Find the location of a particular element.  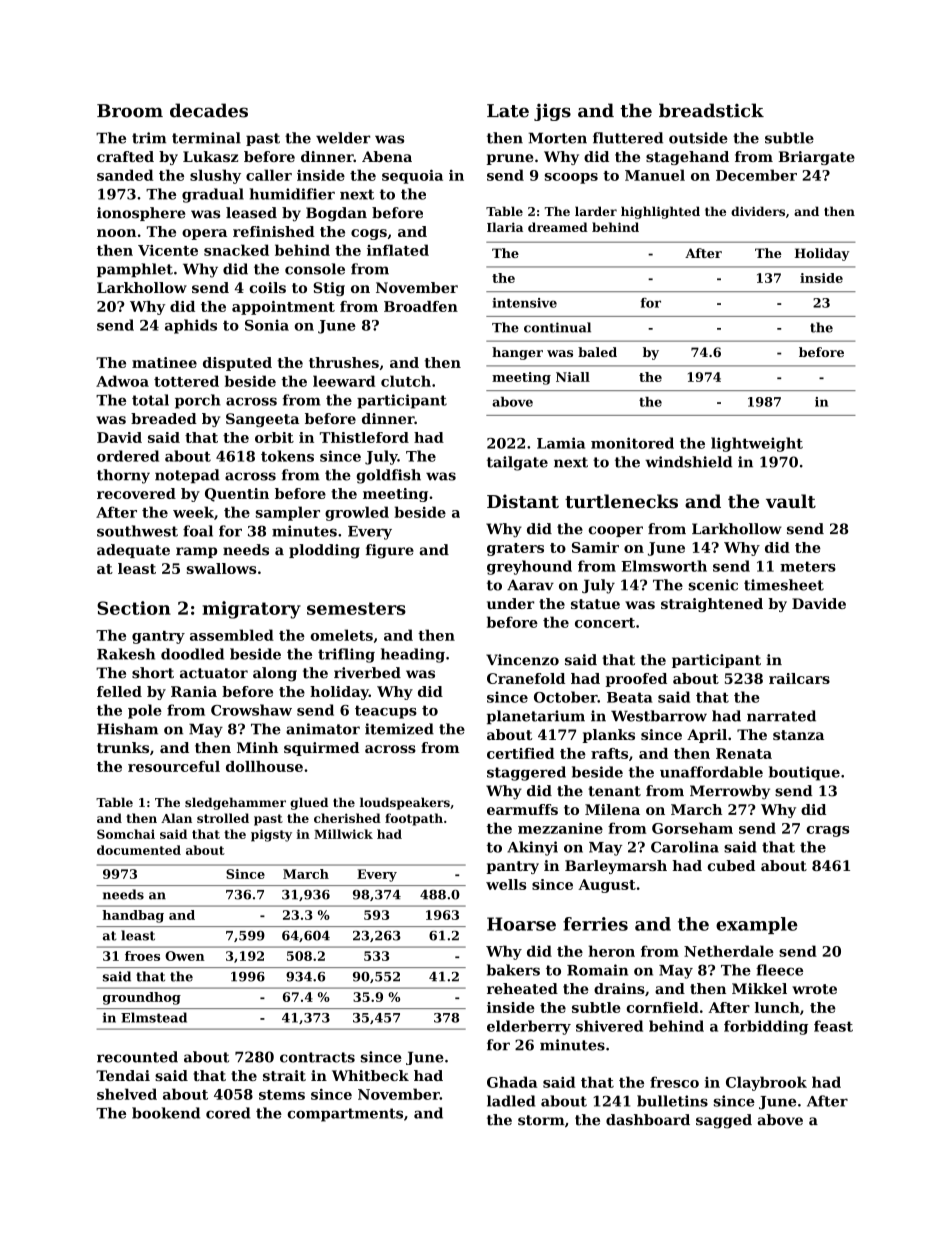

jigs is located at coordinates (552, 112).
